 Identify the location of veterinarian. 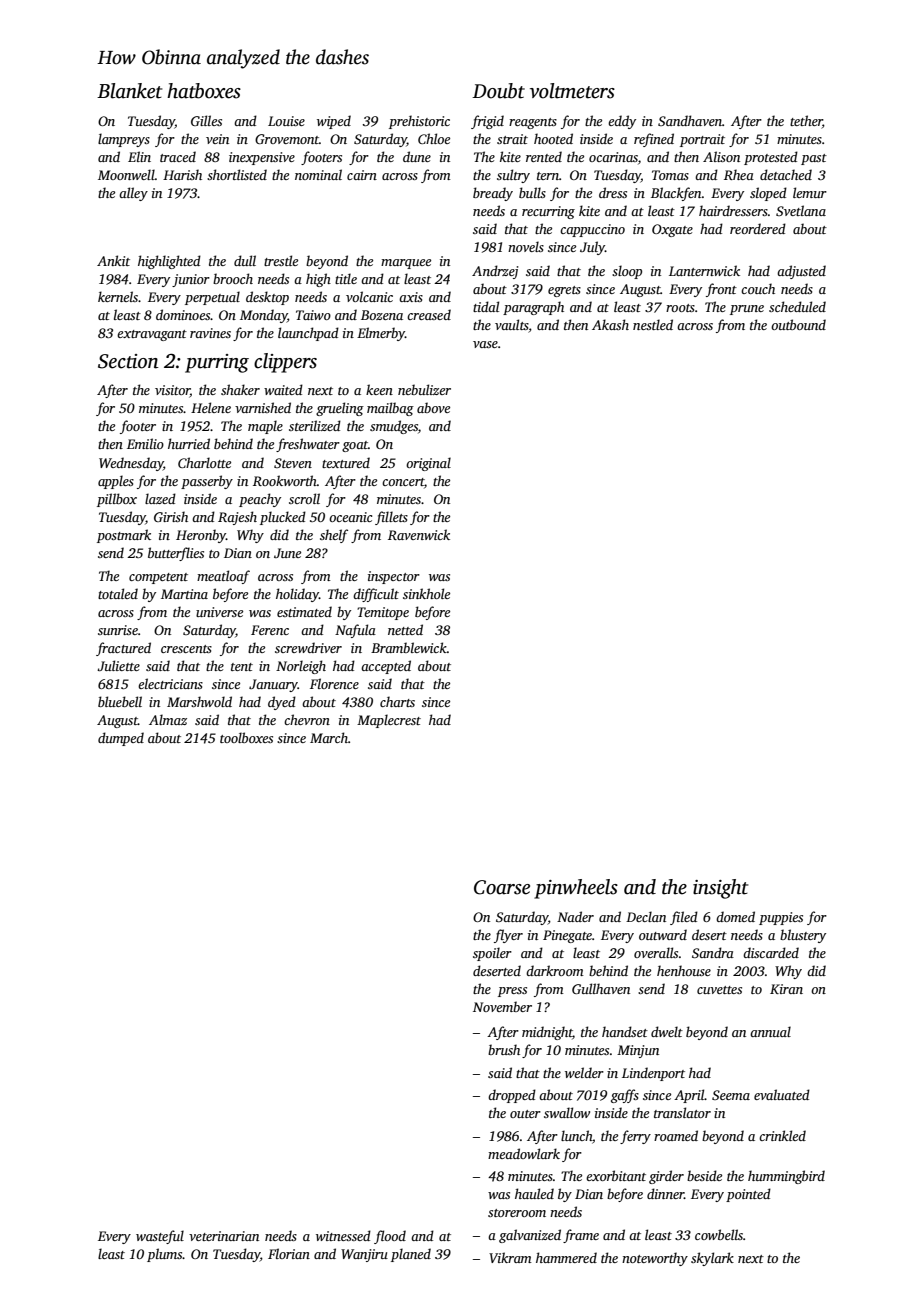
(224, 1236).
